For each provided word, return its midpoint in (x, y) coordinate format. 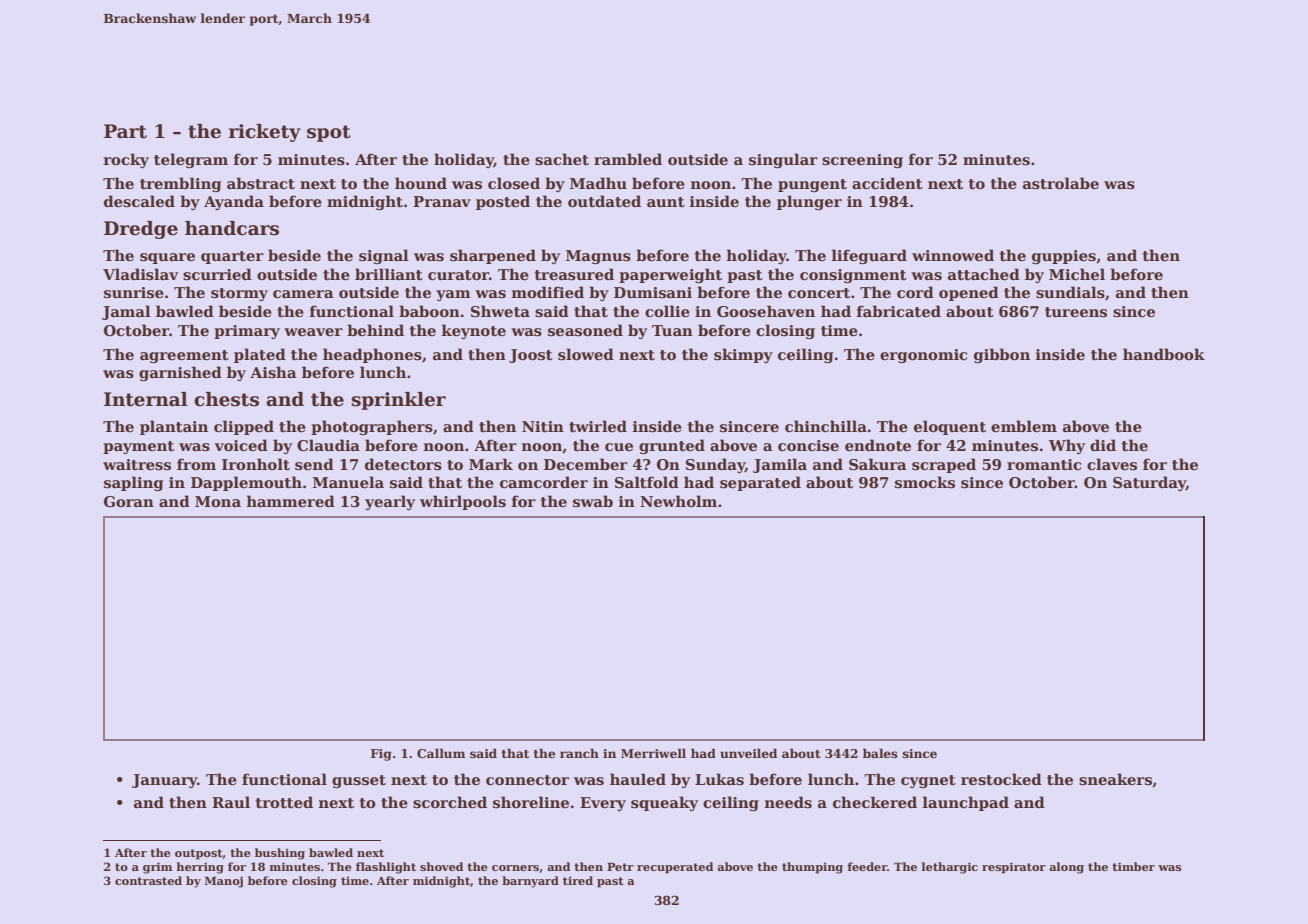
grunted (672, 446)
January (164, 781)
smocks (925, 482)
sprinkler (398, 401)
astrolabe (1061, 183)
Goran (129, 501)
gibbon (1002, 355)
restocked (1001, 779)
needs (788, 802)
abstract (261, 183)
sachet (562, 159)
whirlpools (463, 502)
